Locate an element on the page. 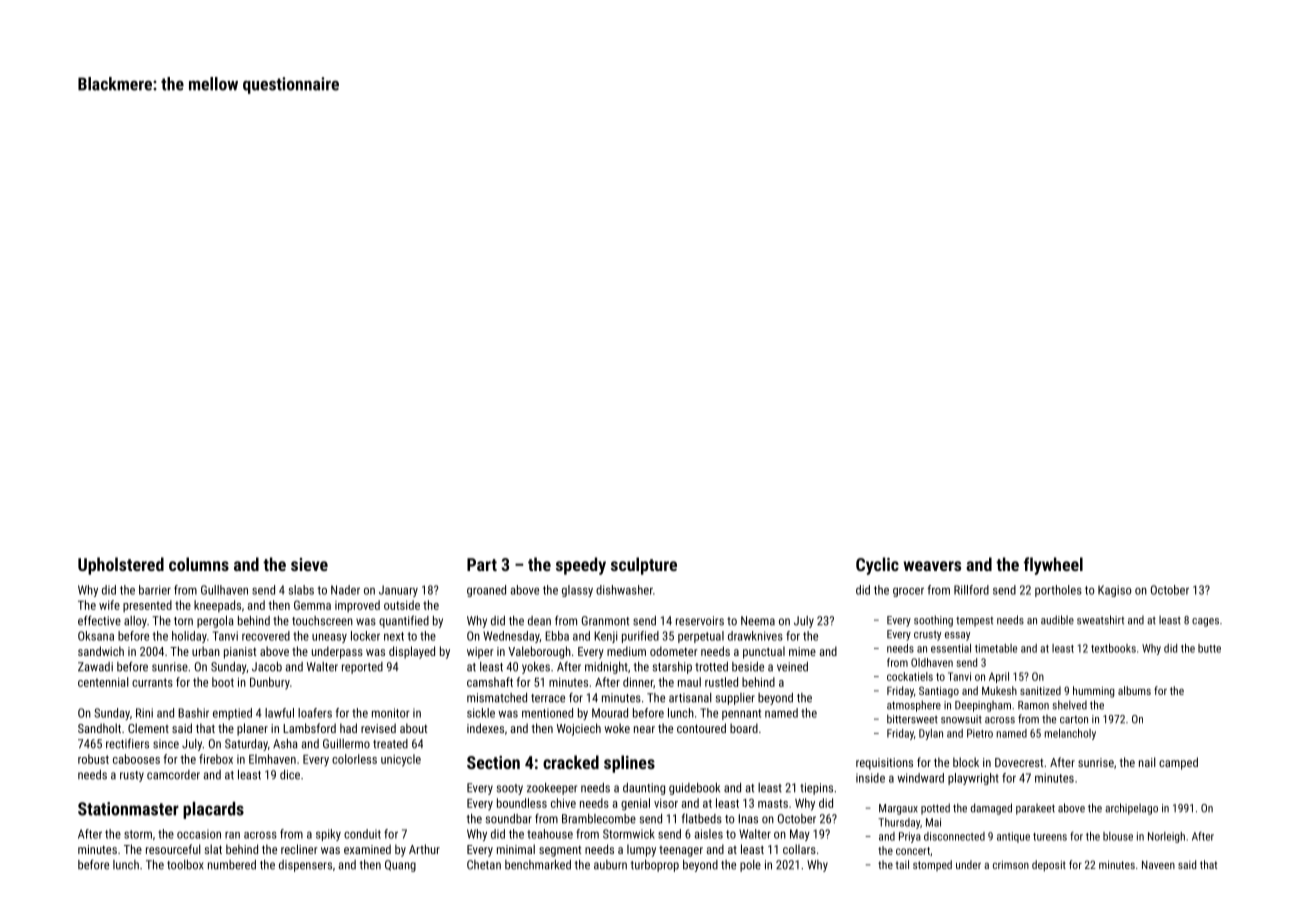  occasion is located at coordinates (199, 834).
